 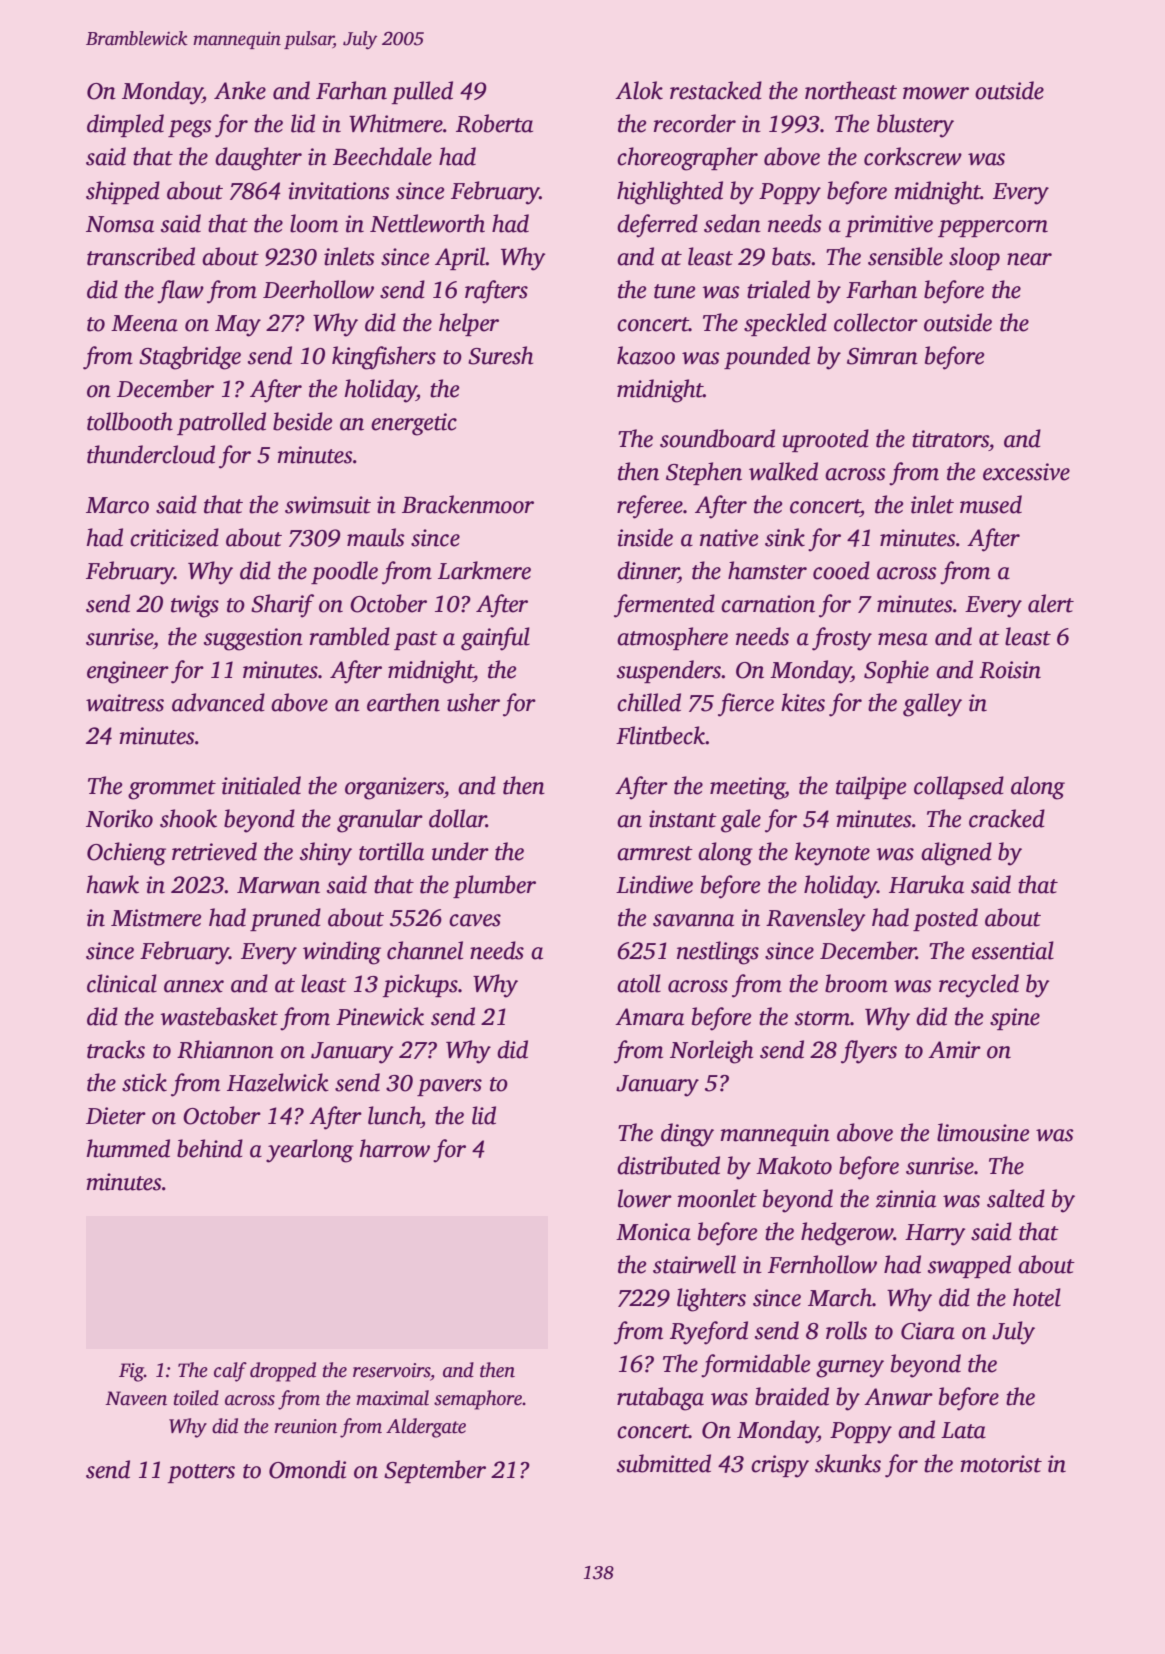 I want to click on kazoo, so click(x=646, y=355).
